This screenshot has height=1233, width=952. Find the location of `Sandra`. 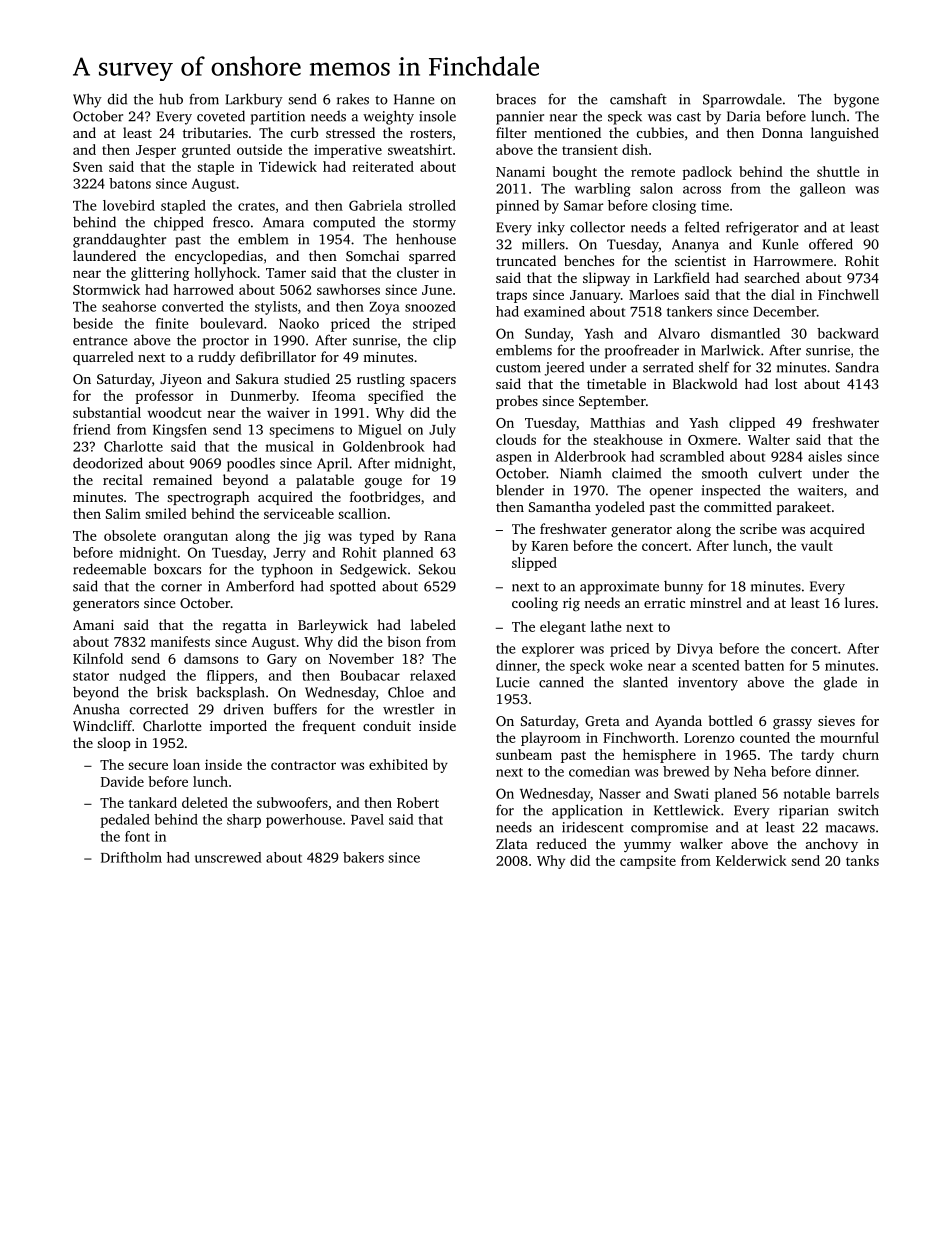

Sandra is located at coordinates (857, 367).
